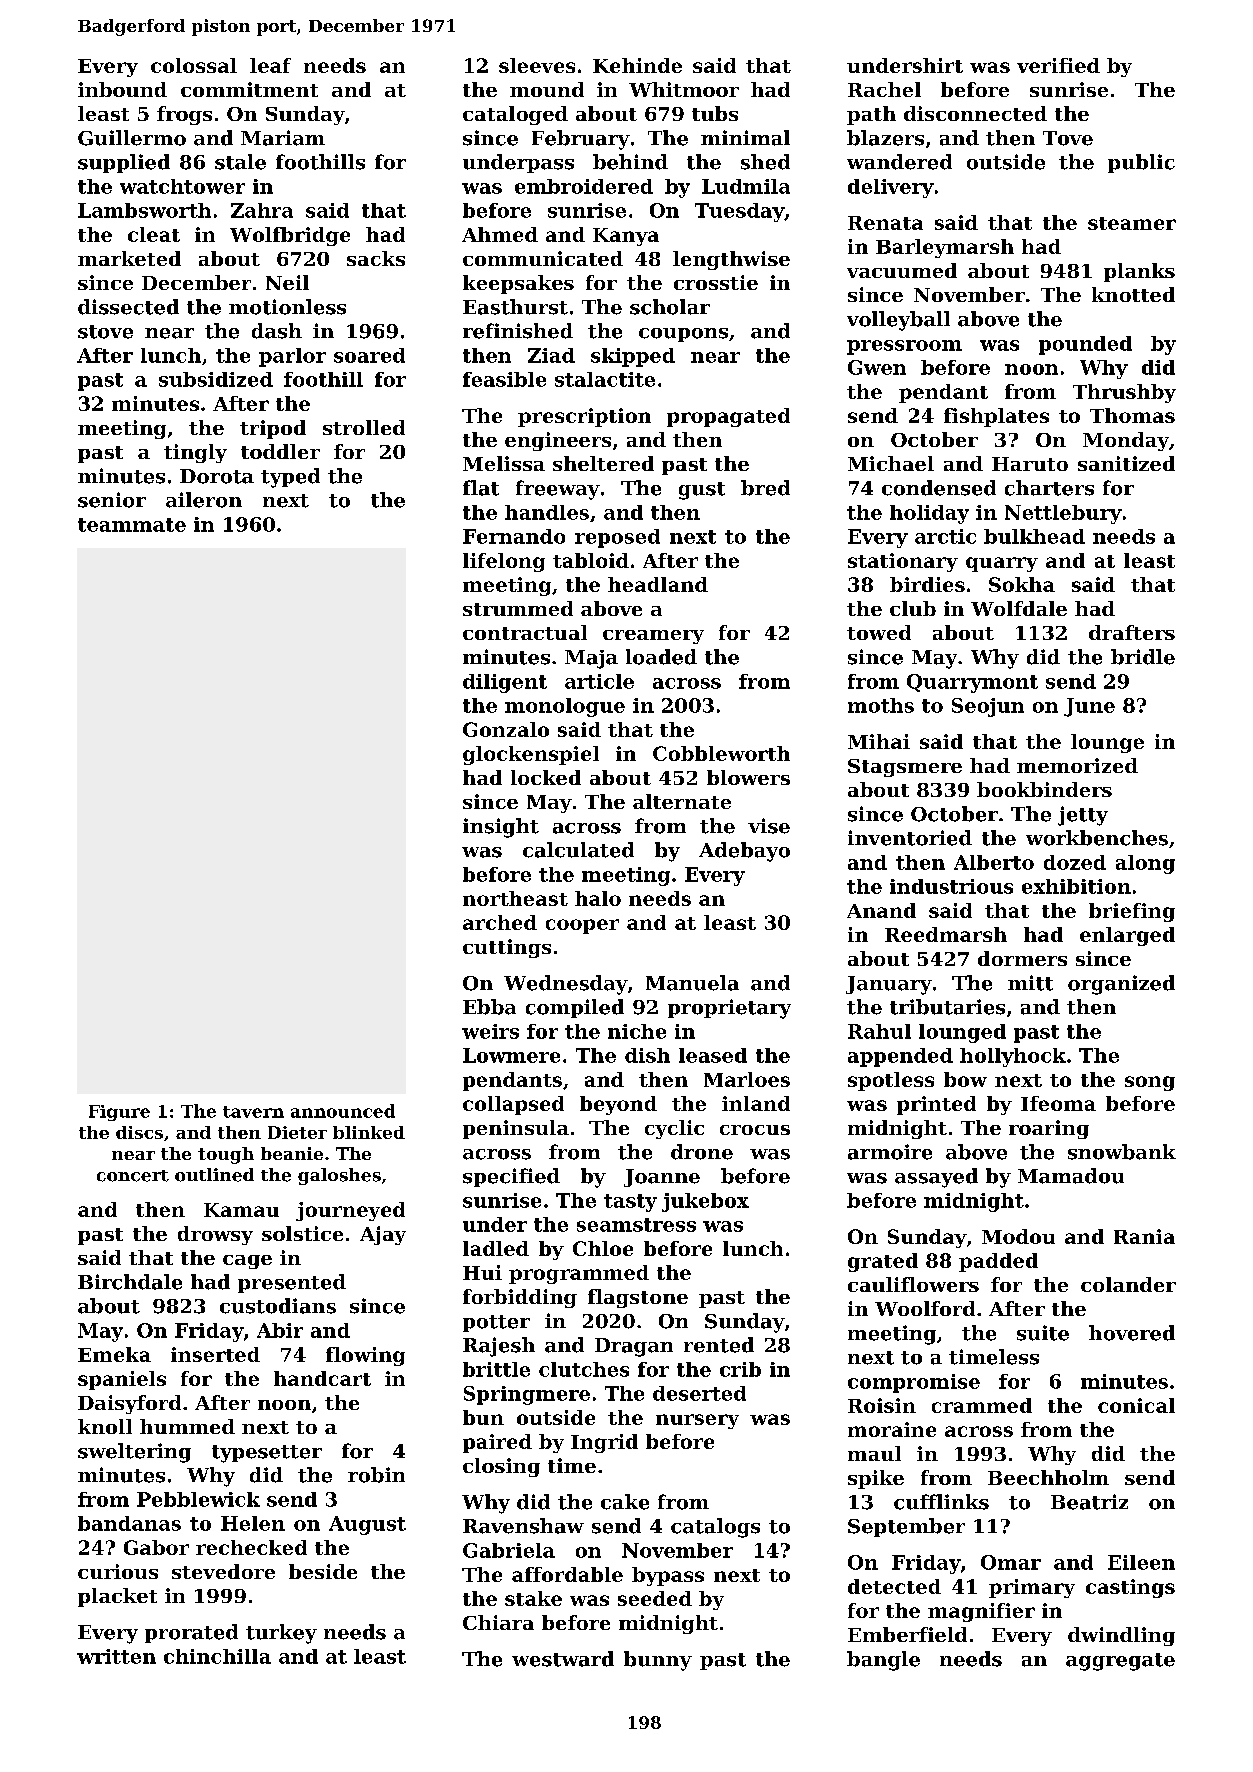  Describe the element at coordinates (904, 347) in the document. I see `pressroom` at that location.
